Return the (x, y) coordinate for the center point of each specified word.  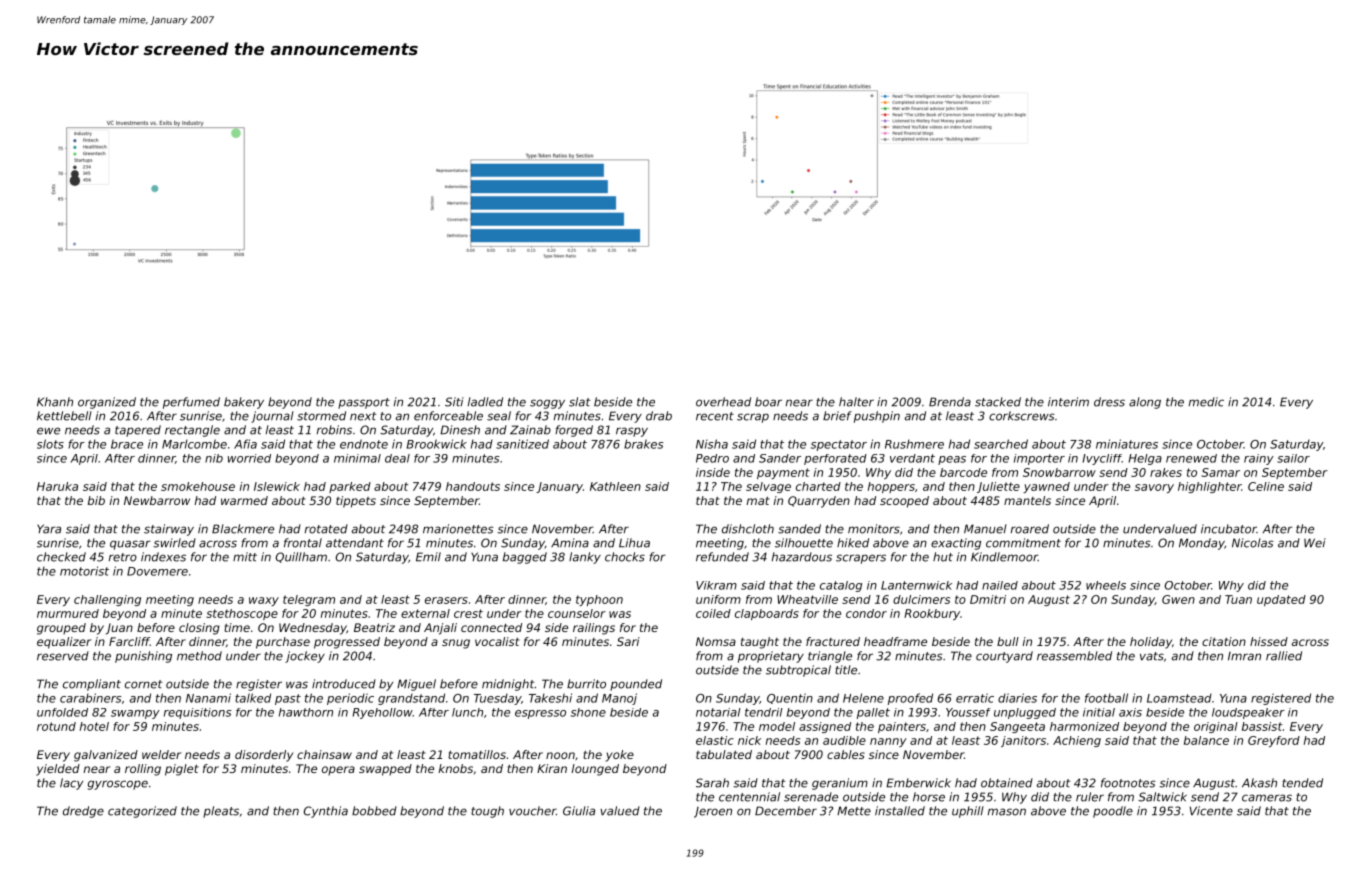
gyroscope (118, 785)
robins (334, 430)
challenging (107, 600)
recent (715, 416)
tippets (356, 502)
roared (1030, 529)
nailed (1000, 585)
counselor (577, 613)
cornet (143, 684)
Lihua (634, 543)
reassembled (1074, 656)
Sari (628, 641)
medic (1206, 402)
